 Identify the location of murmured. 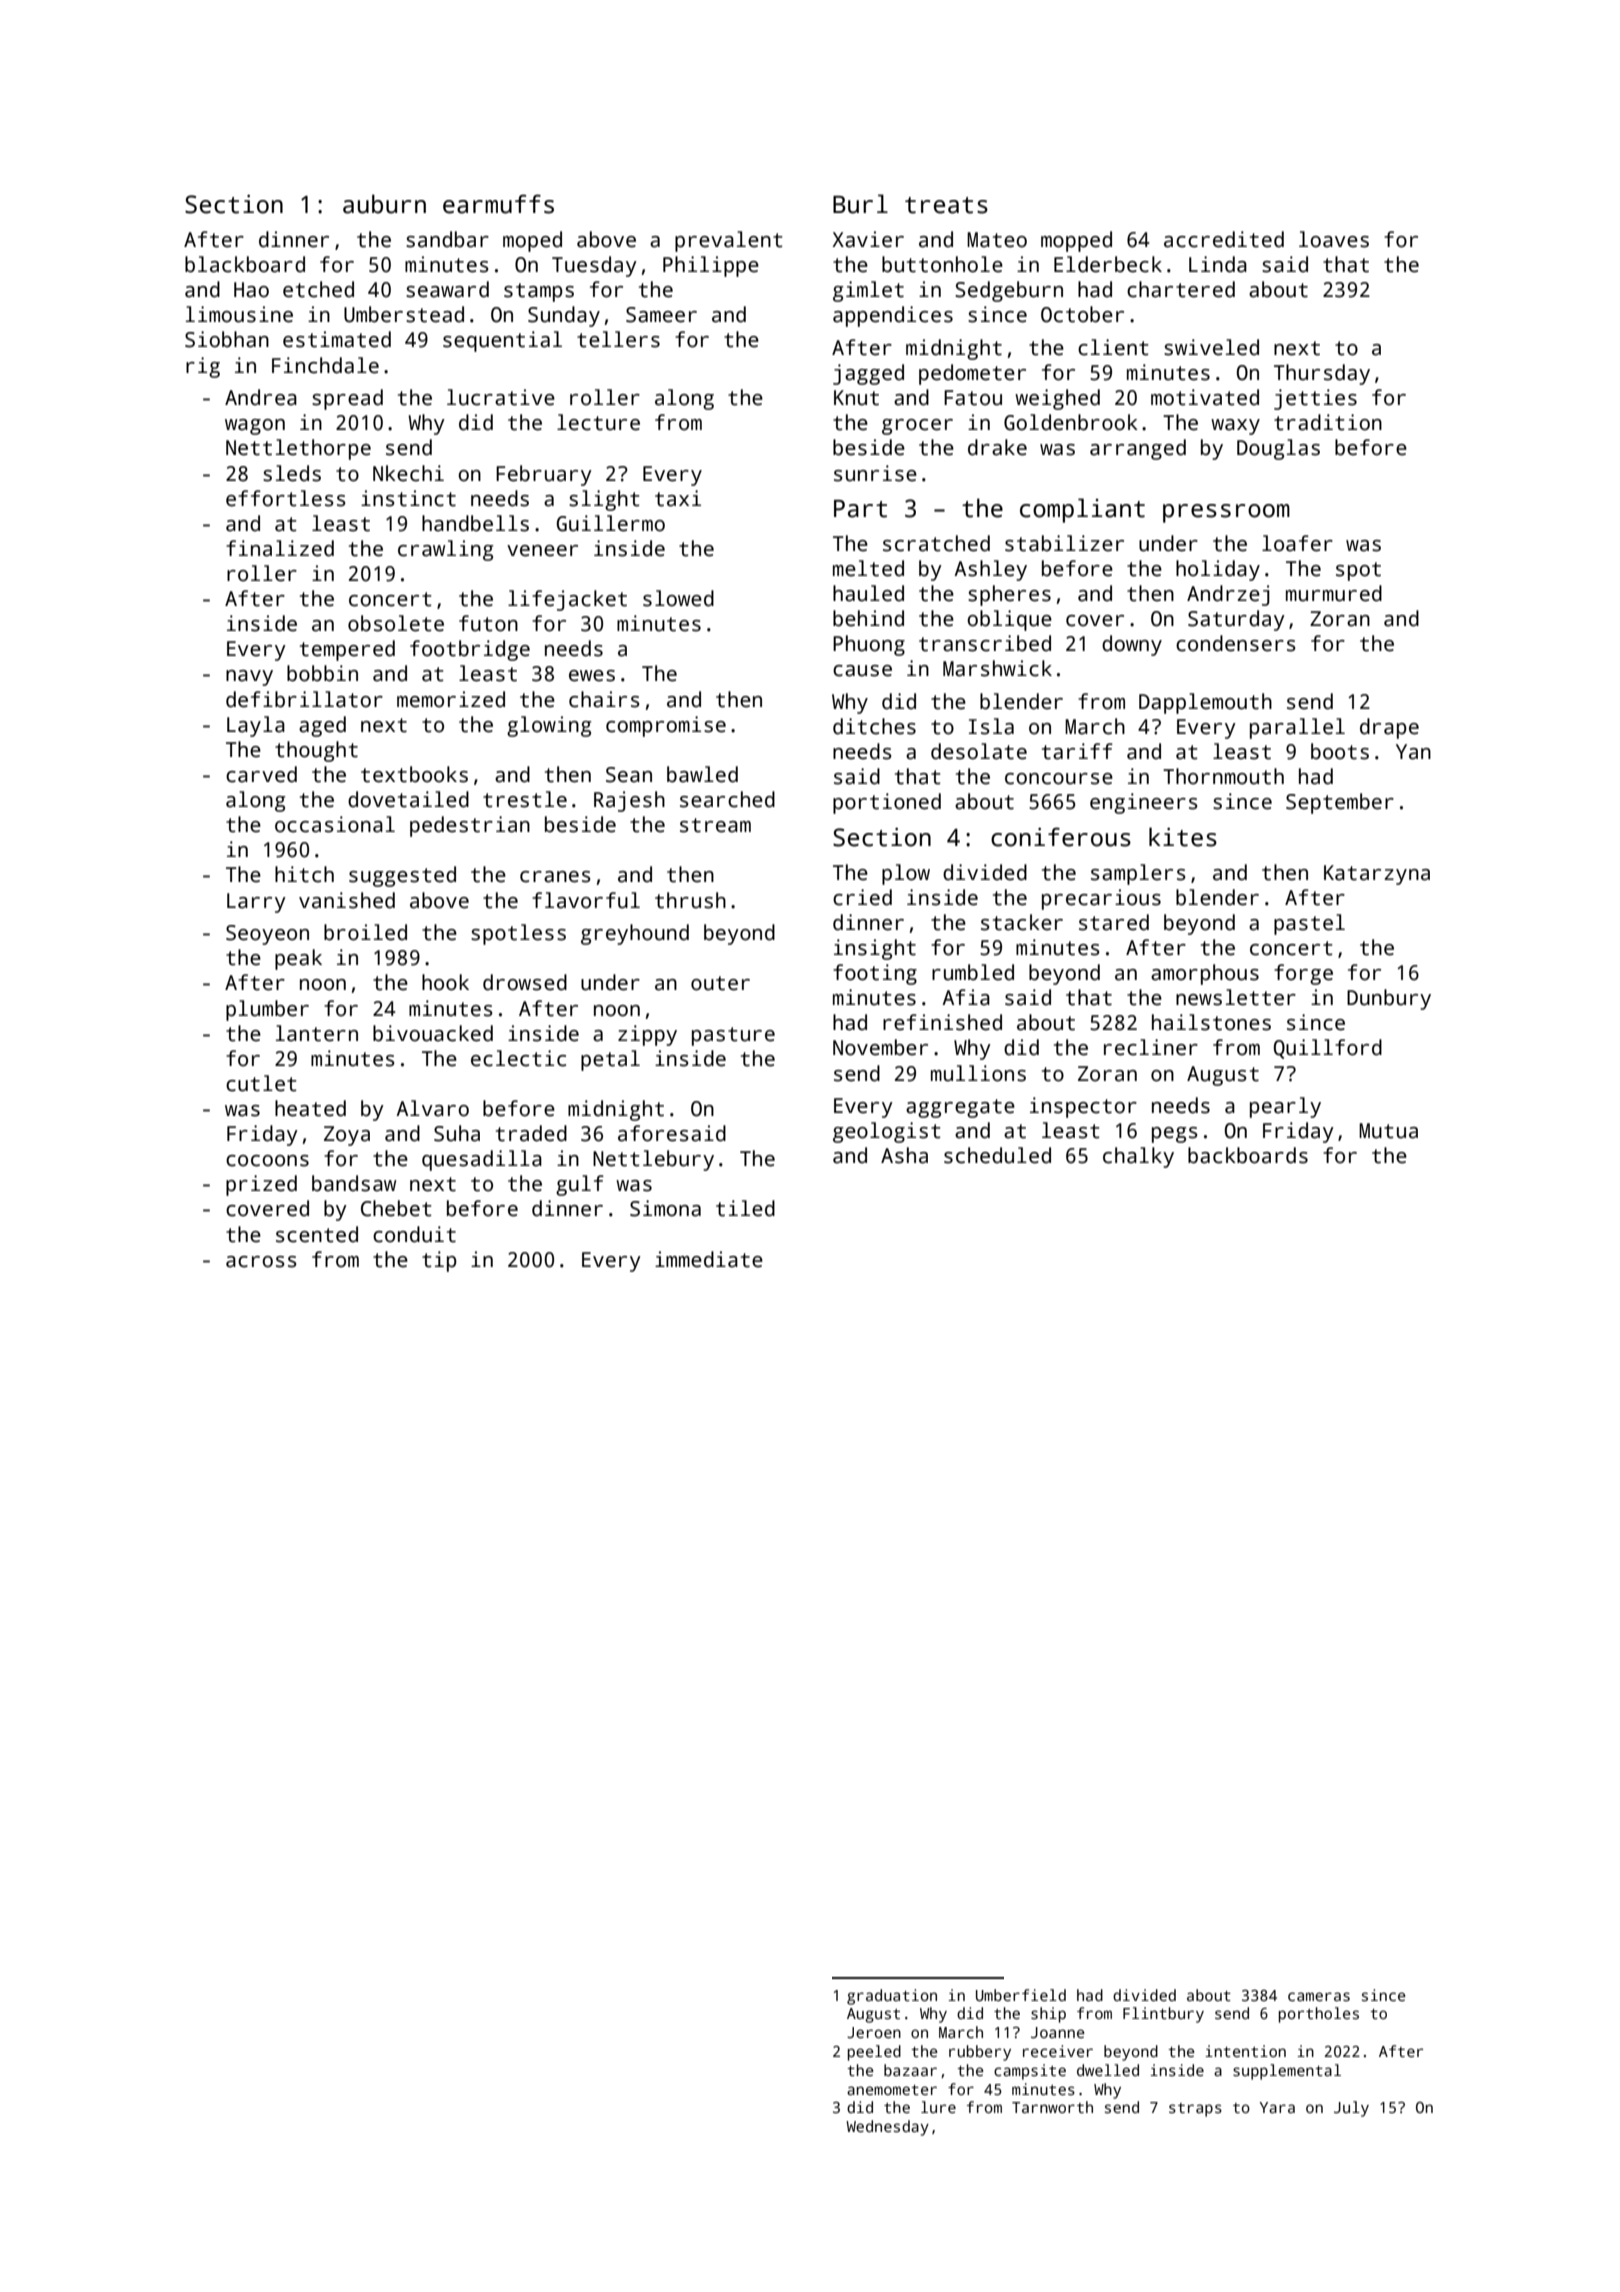
(1334, 593).
